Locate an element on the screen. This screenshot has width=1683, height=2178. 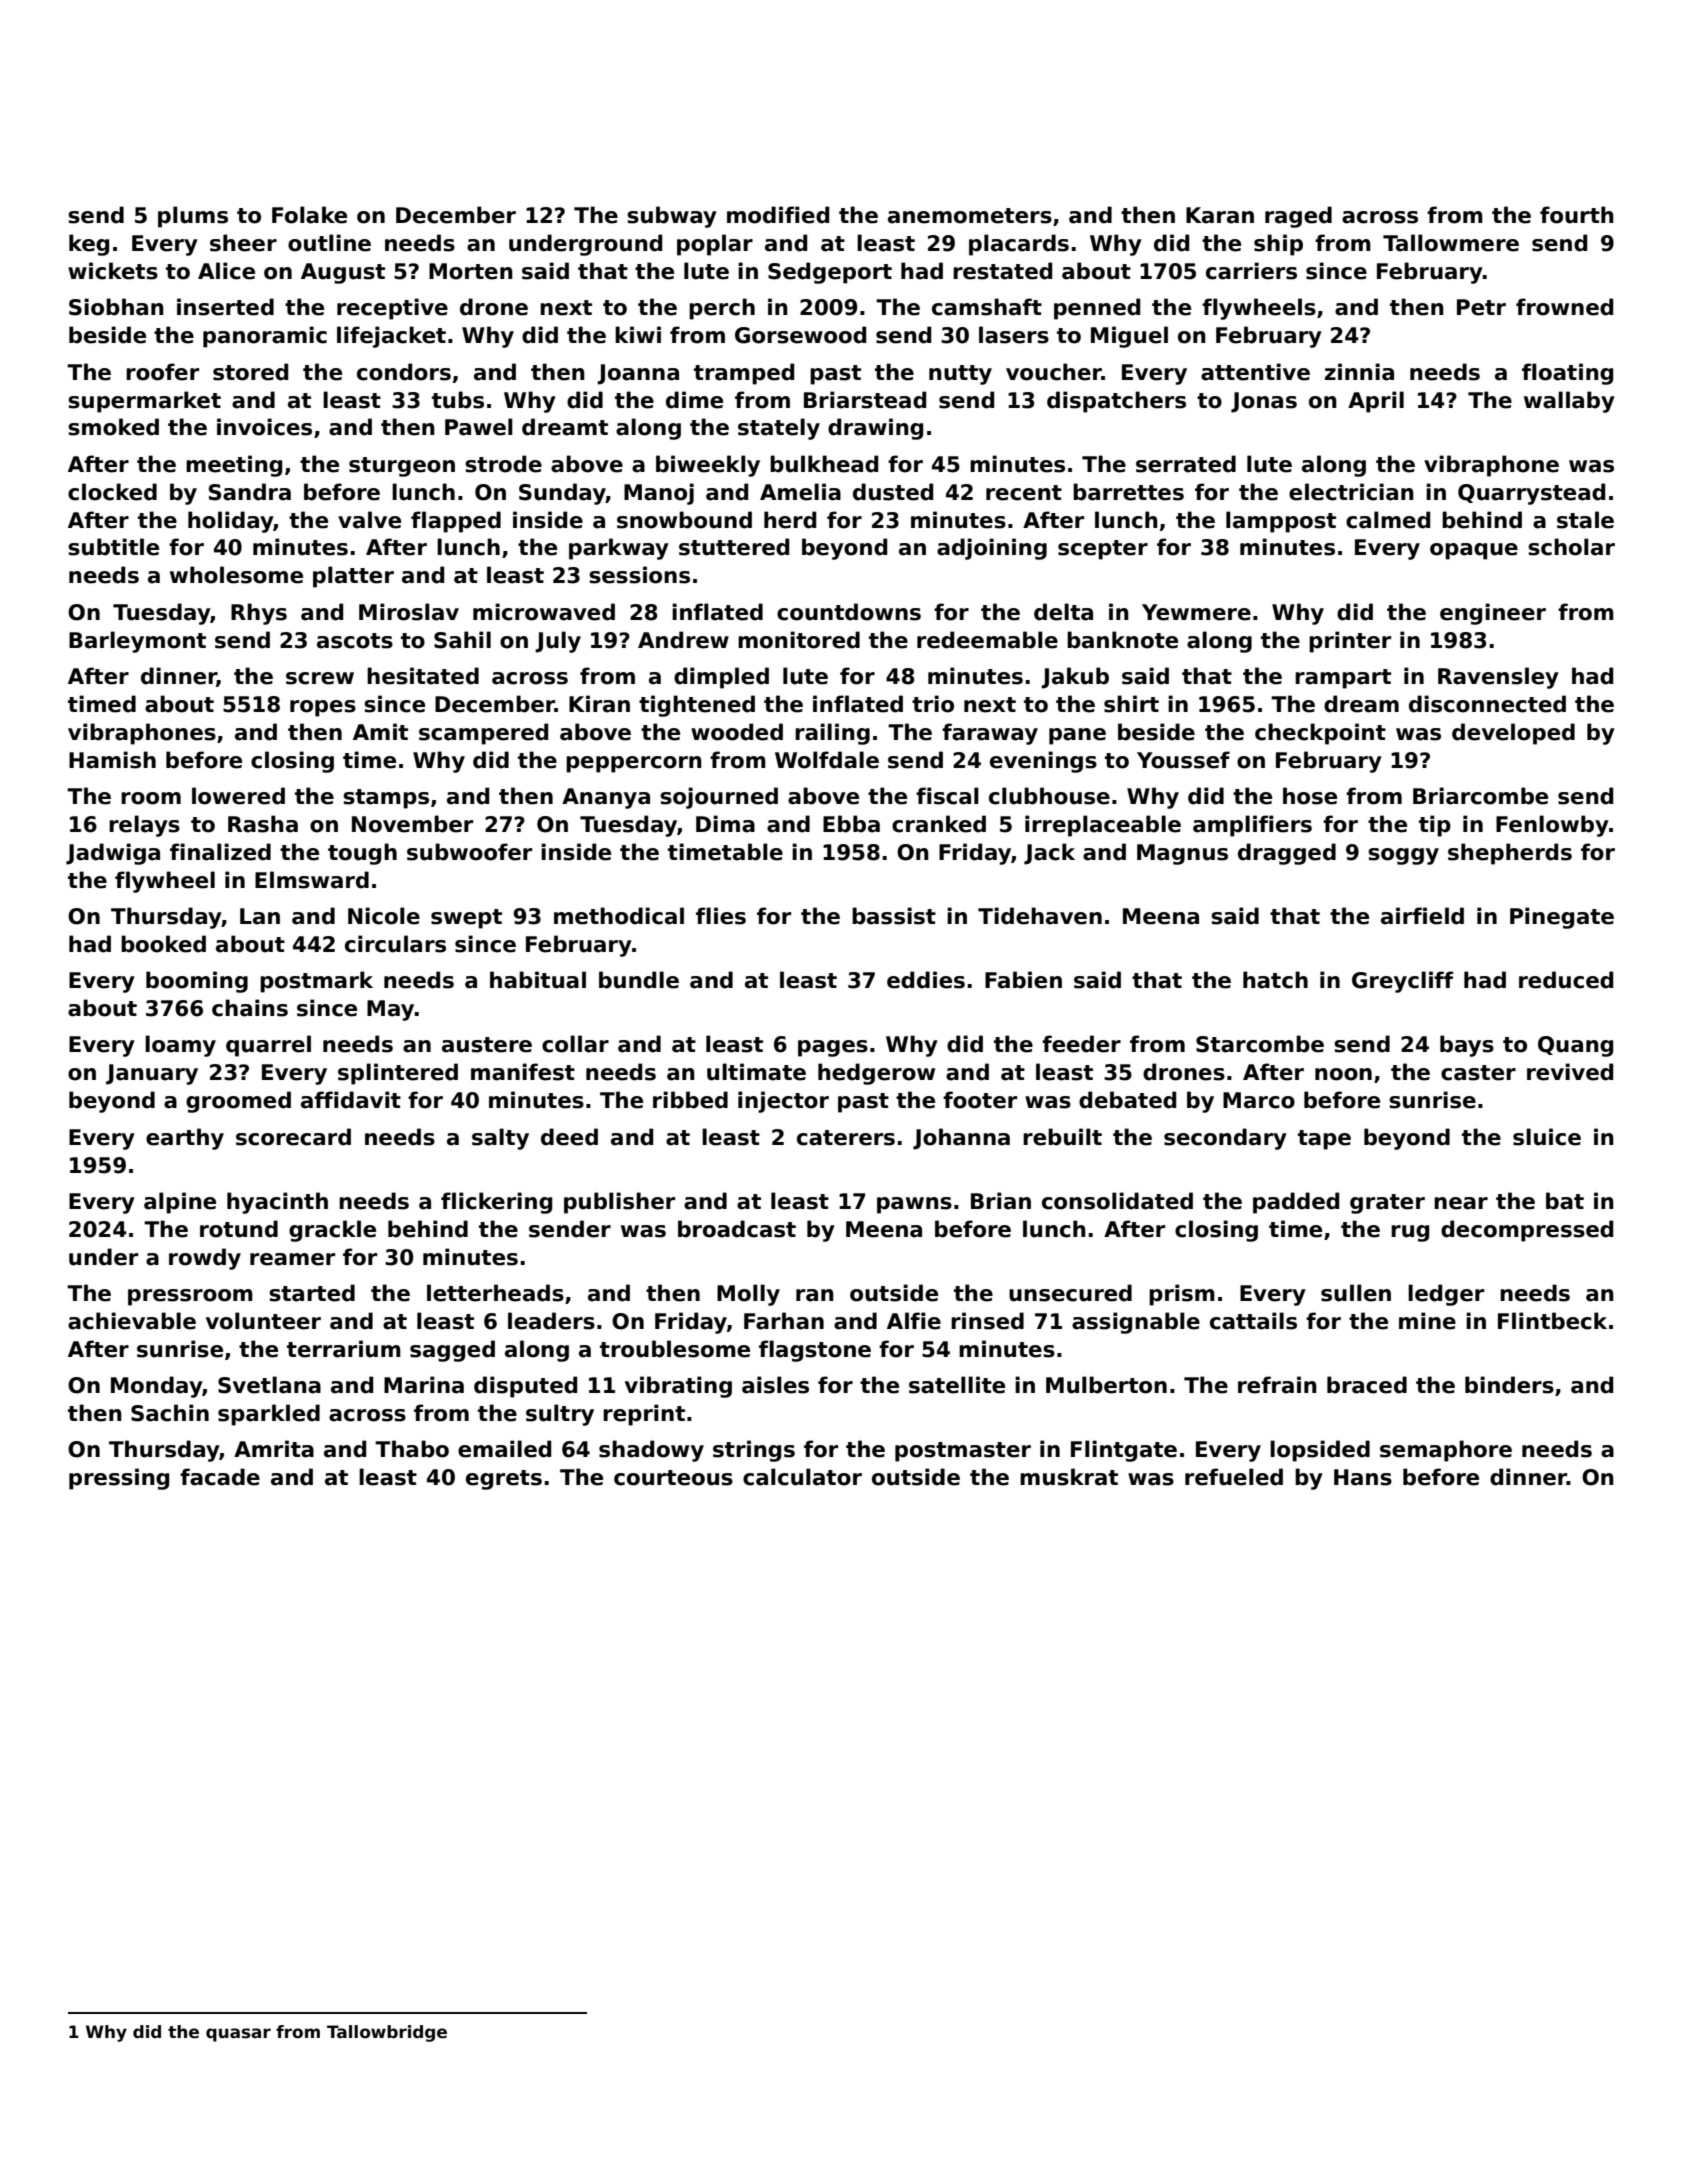
semaphore is located at coordinates (1446, 1451).
